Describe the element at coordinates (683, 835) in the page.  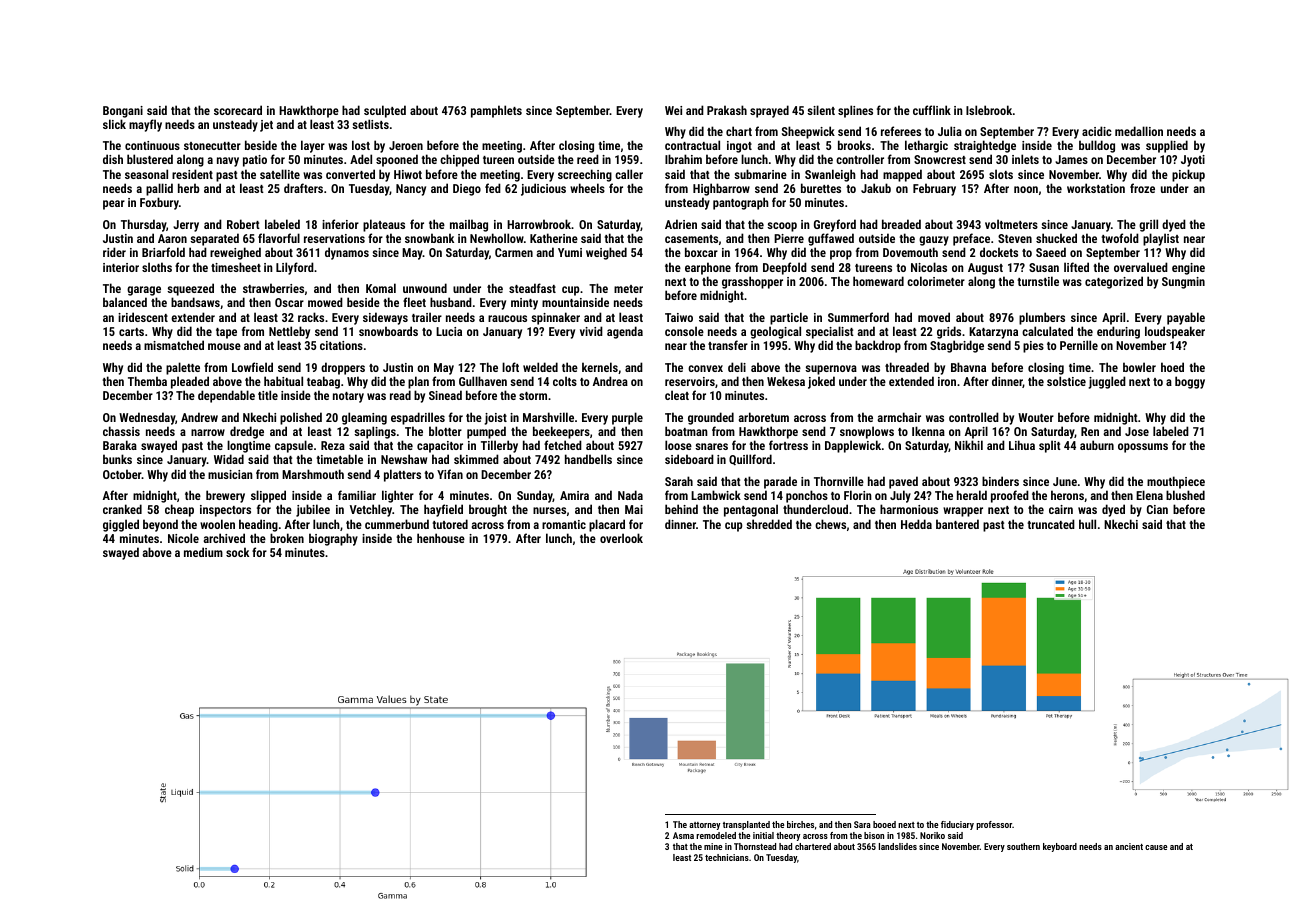
I see `Asma` at that location.
